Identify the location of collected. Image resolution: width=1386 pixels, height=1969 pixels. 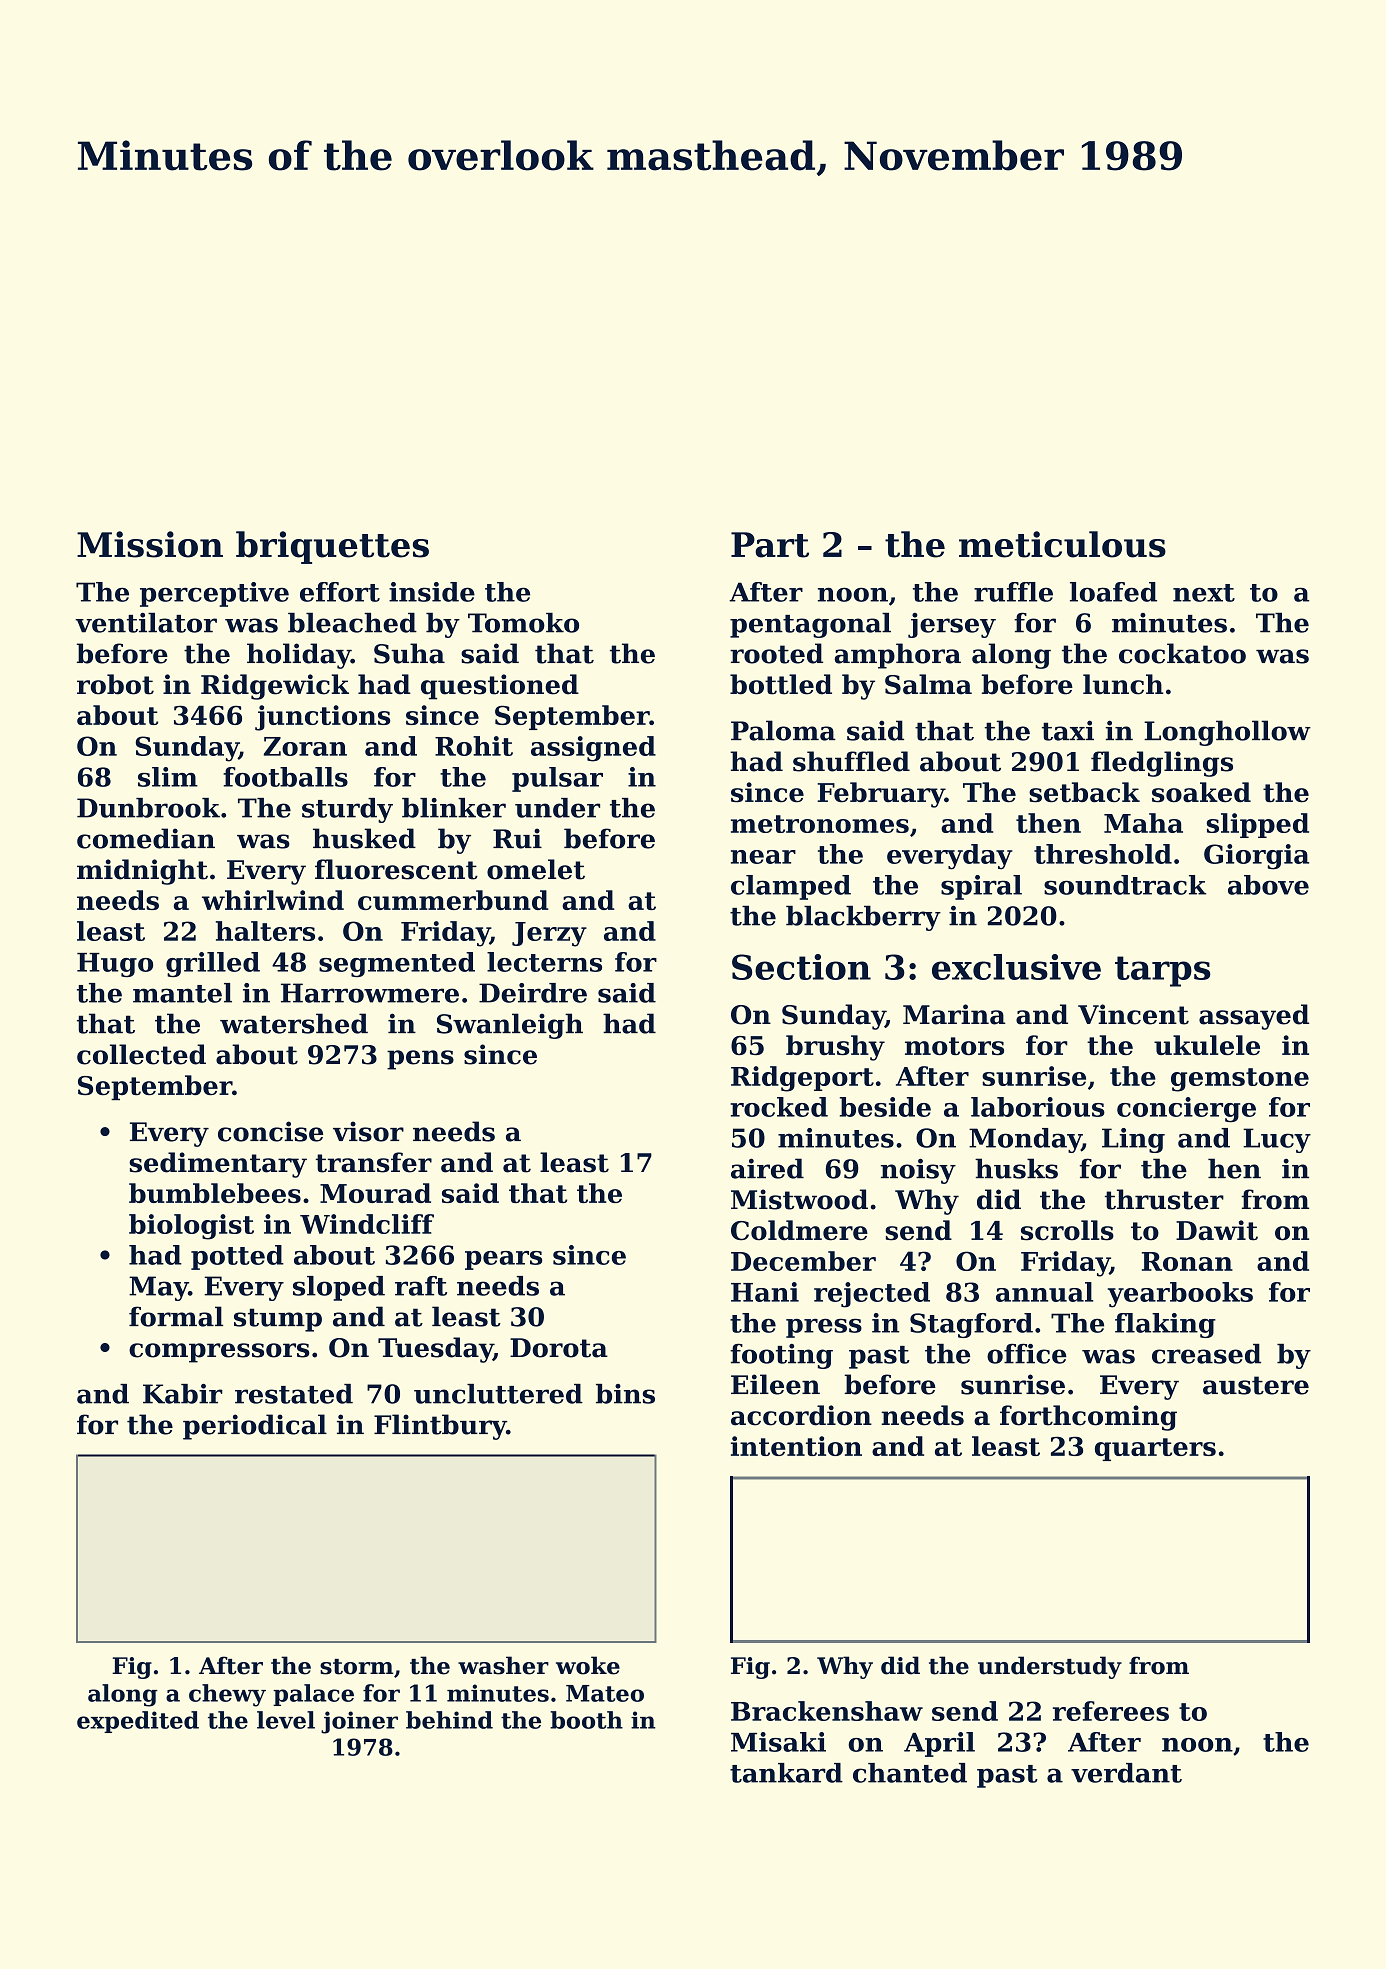
(141, 1054).
